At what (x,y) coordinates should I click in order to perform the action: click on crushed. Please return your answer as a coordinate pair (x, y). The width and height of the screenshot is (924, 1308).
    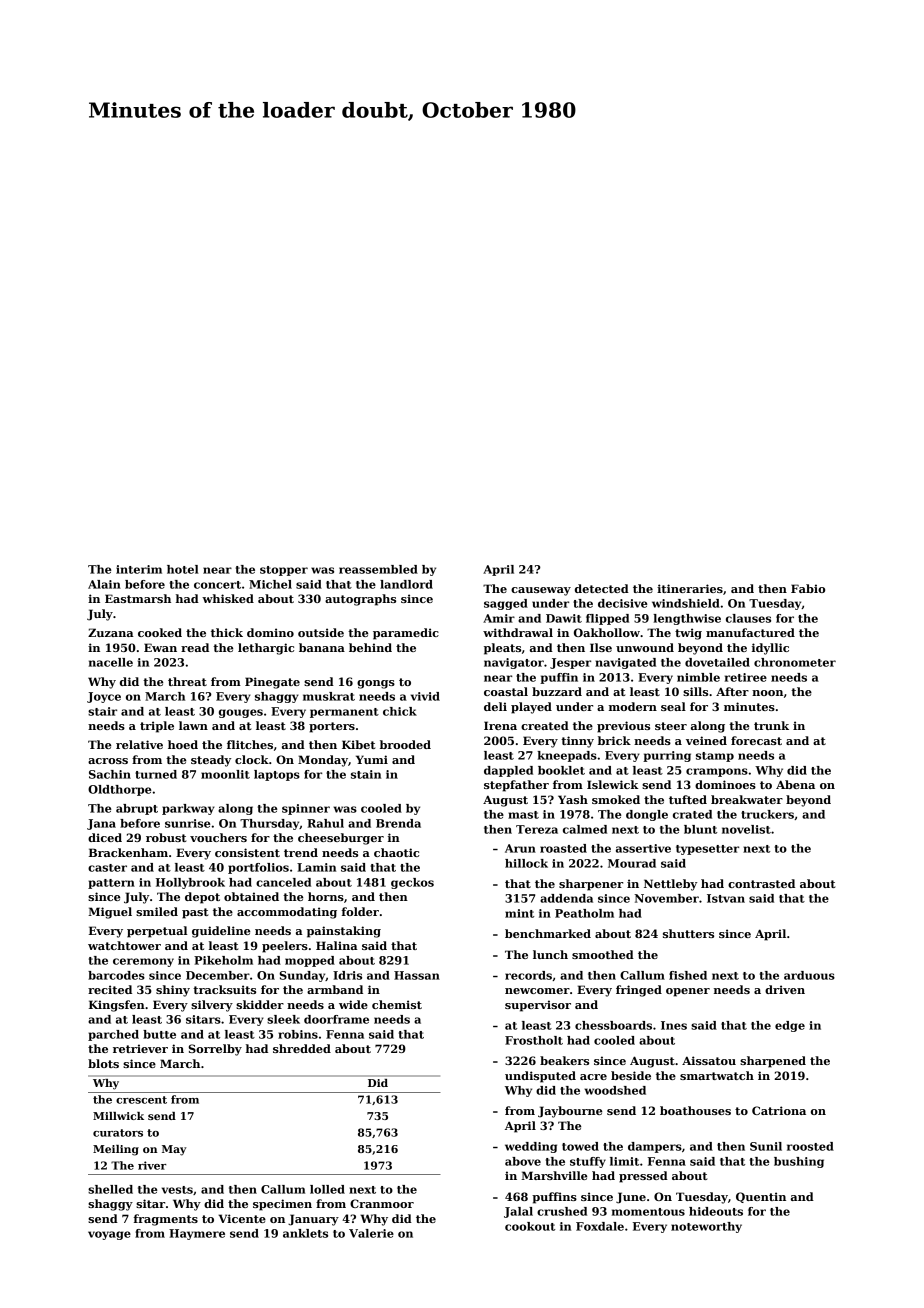
    Looking at the image, I should click on (562, 1211).
